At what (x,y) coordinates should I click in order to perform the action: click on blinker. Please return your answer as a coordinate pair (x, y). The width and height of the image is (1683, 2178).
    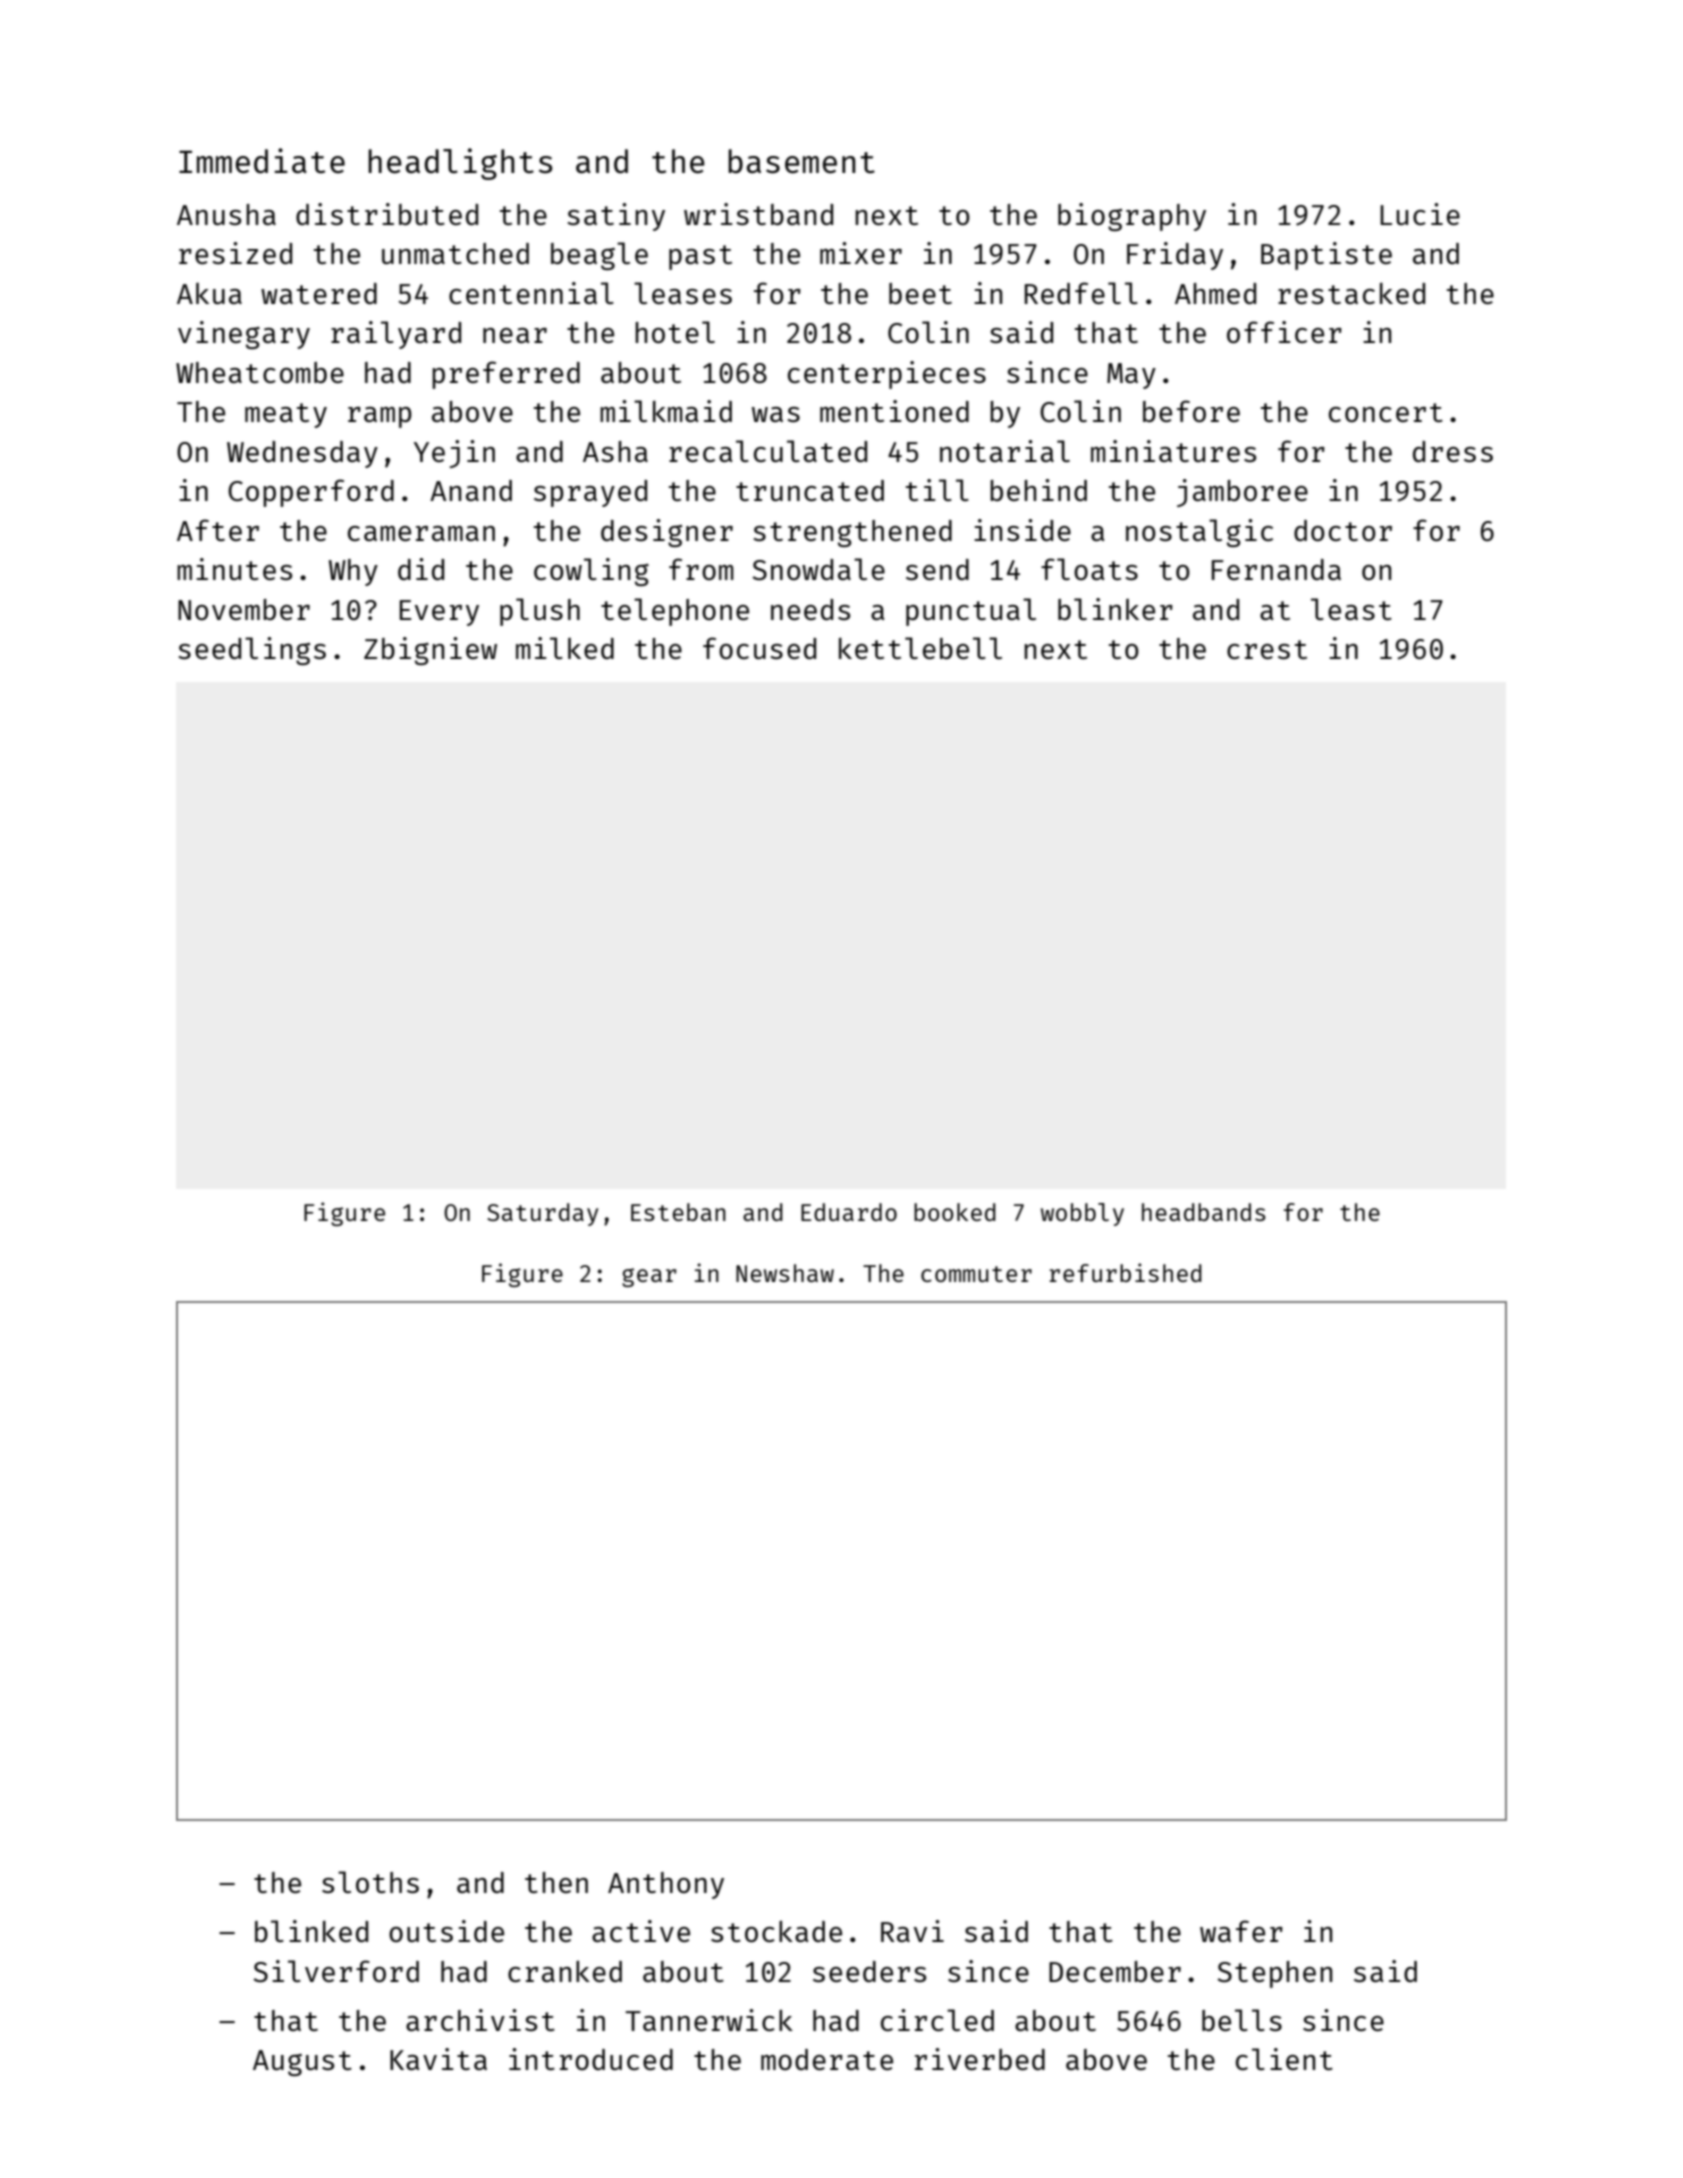
    Looking at the image, I should click on (1115, 609).
